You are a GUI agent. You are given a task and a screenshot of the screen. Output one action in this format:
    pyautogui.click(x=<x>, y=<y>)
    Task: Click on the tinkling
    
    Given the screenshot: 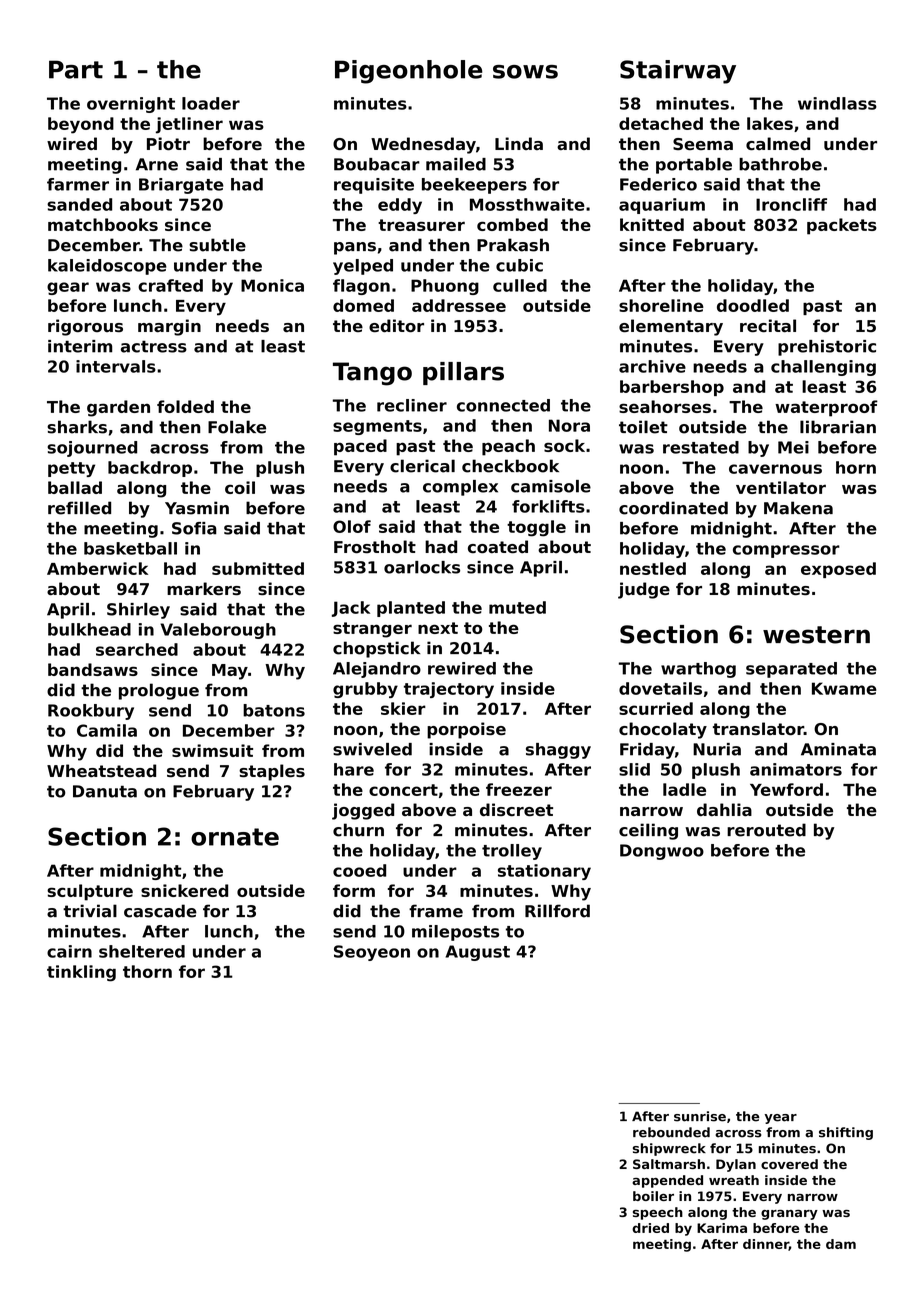 What is the action you would take?
    pyautogui.click(x=81, y=973)
